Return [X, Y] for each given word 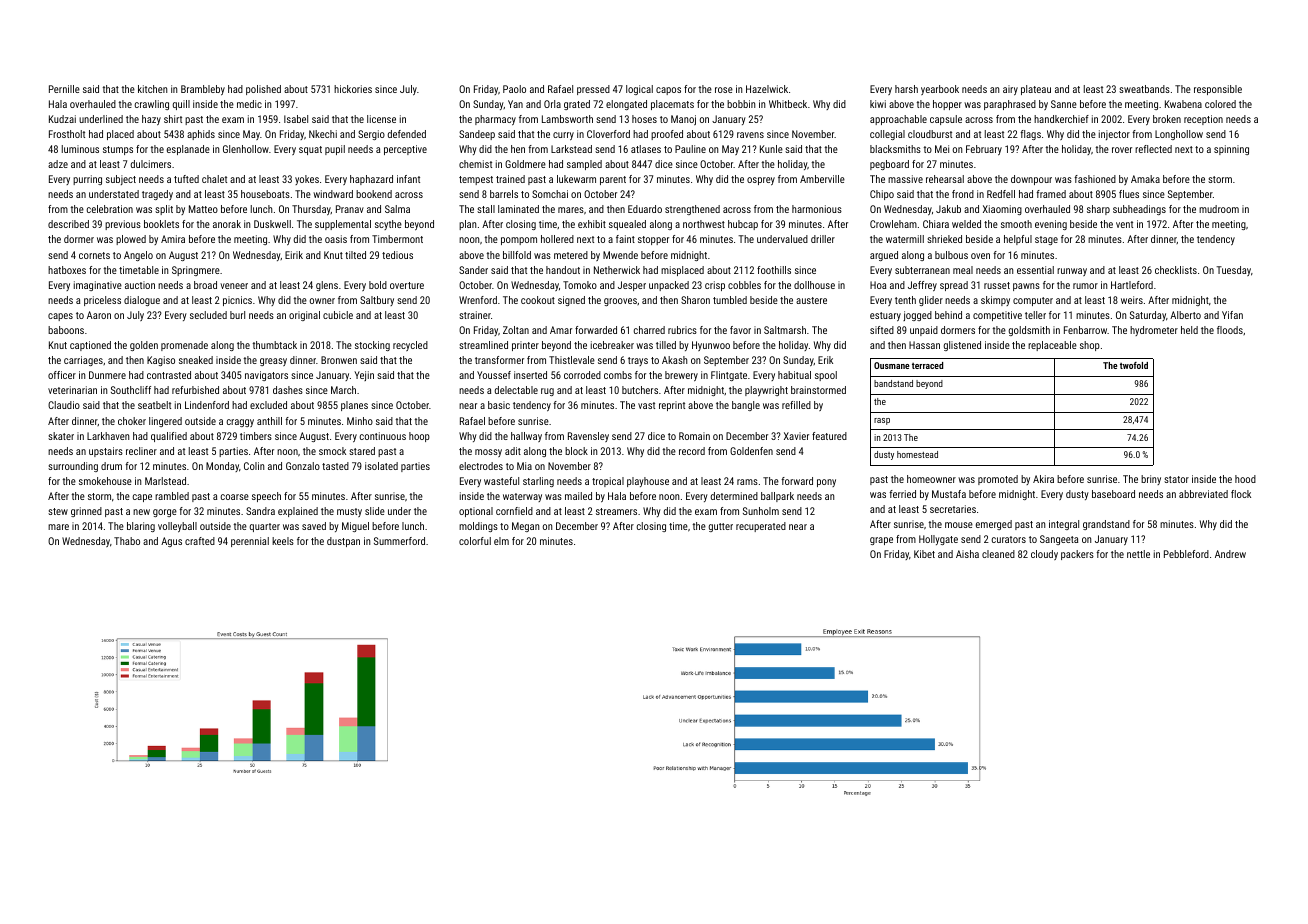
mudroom [1219, 209]
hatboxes [67, 270]
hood [1245, 479]
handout [563, 270]
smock [332, 451]
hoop [419, 437]
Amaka [1145, 179]
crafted [200, 541]
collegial [887, 135]
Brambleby [203, 90]
